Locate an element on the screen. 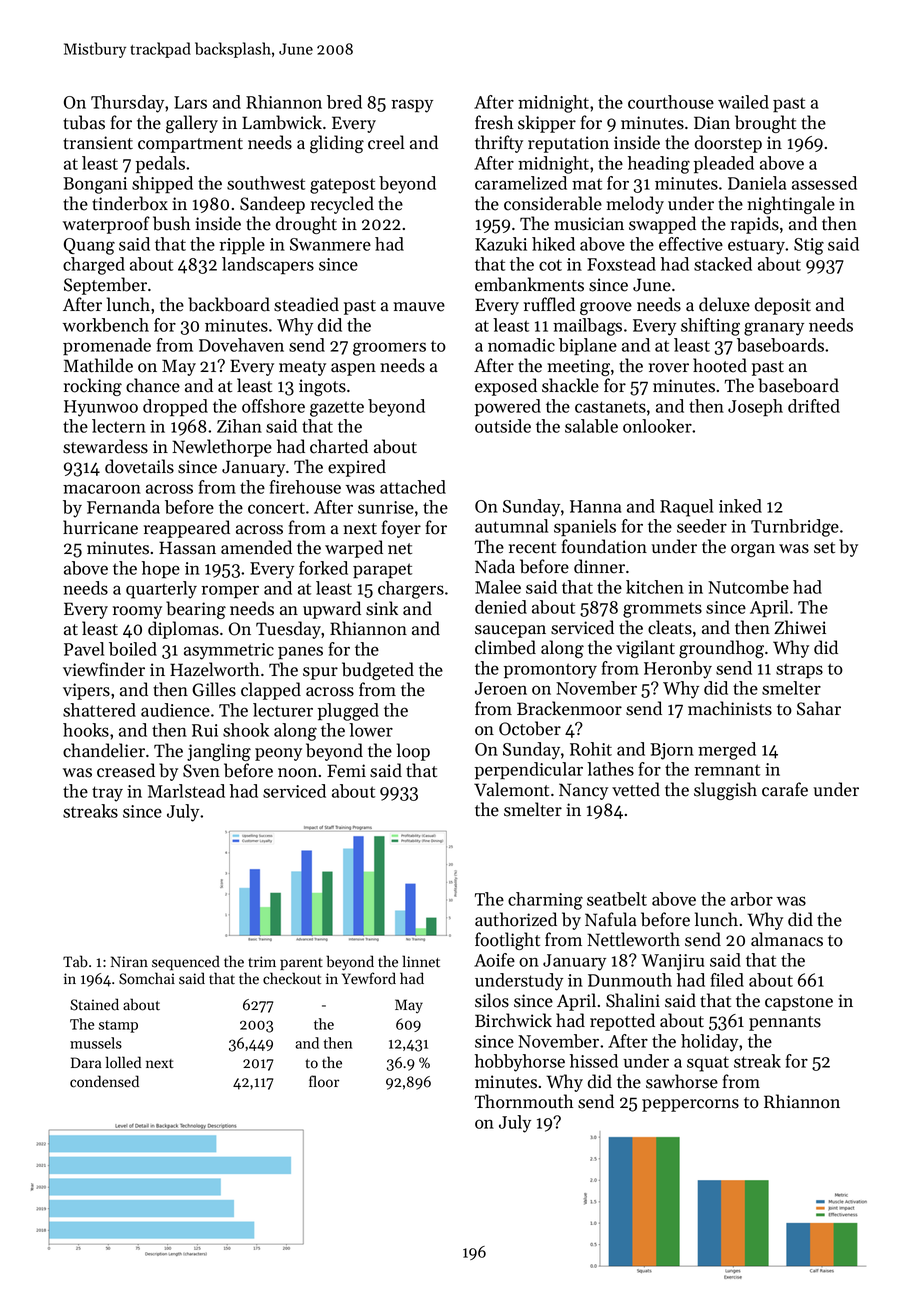  Aoife is located at coordinates (494, 960).
